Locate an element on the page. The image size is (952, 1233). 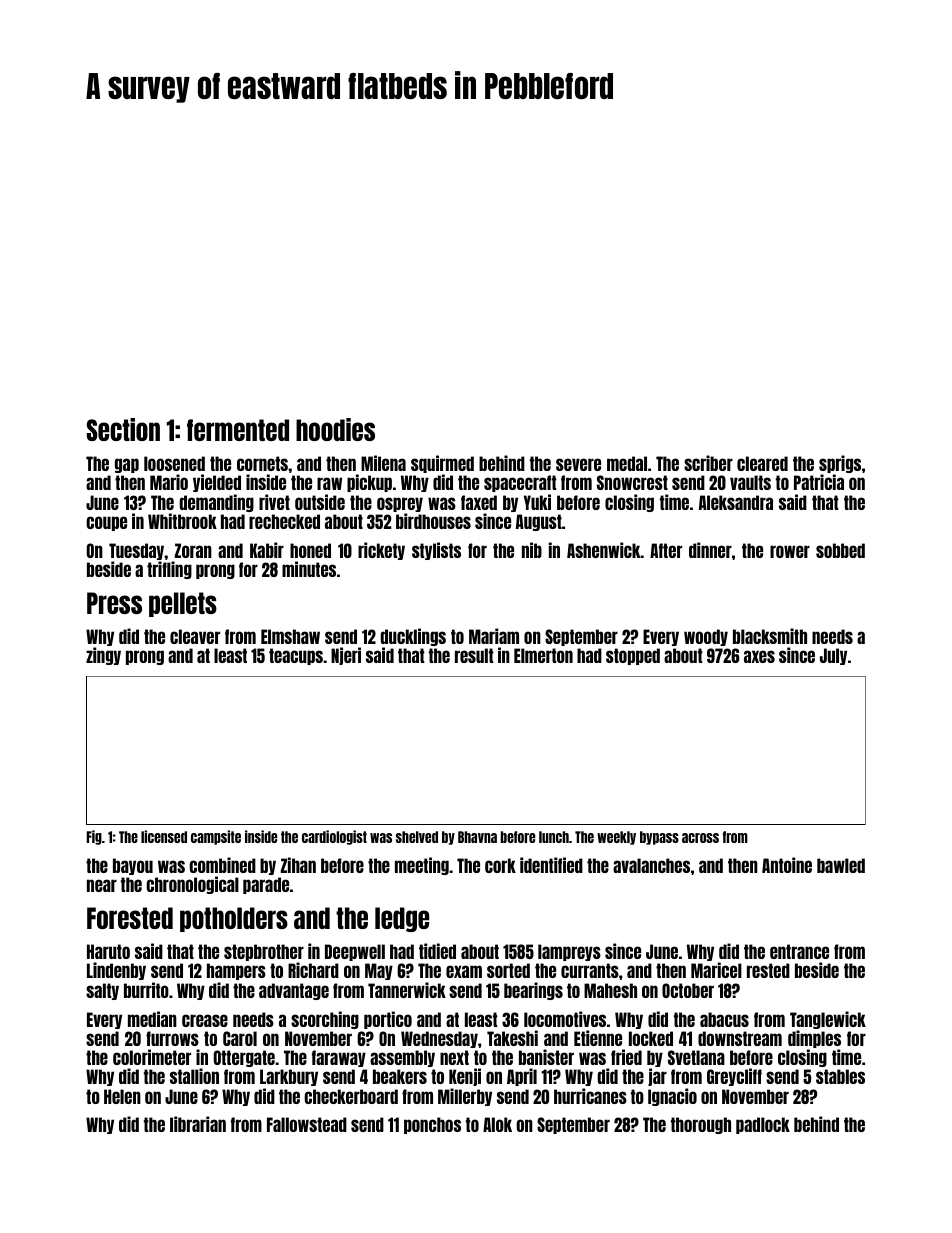
entrance is located at coordinates (799, 951).
